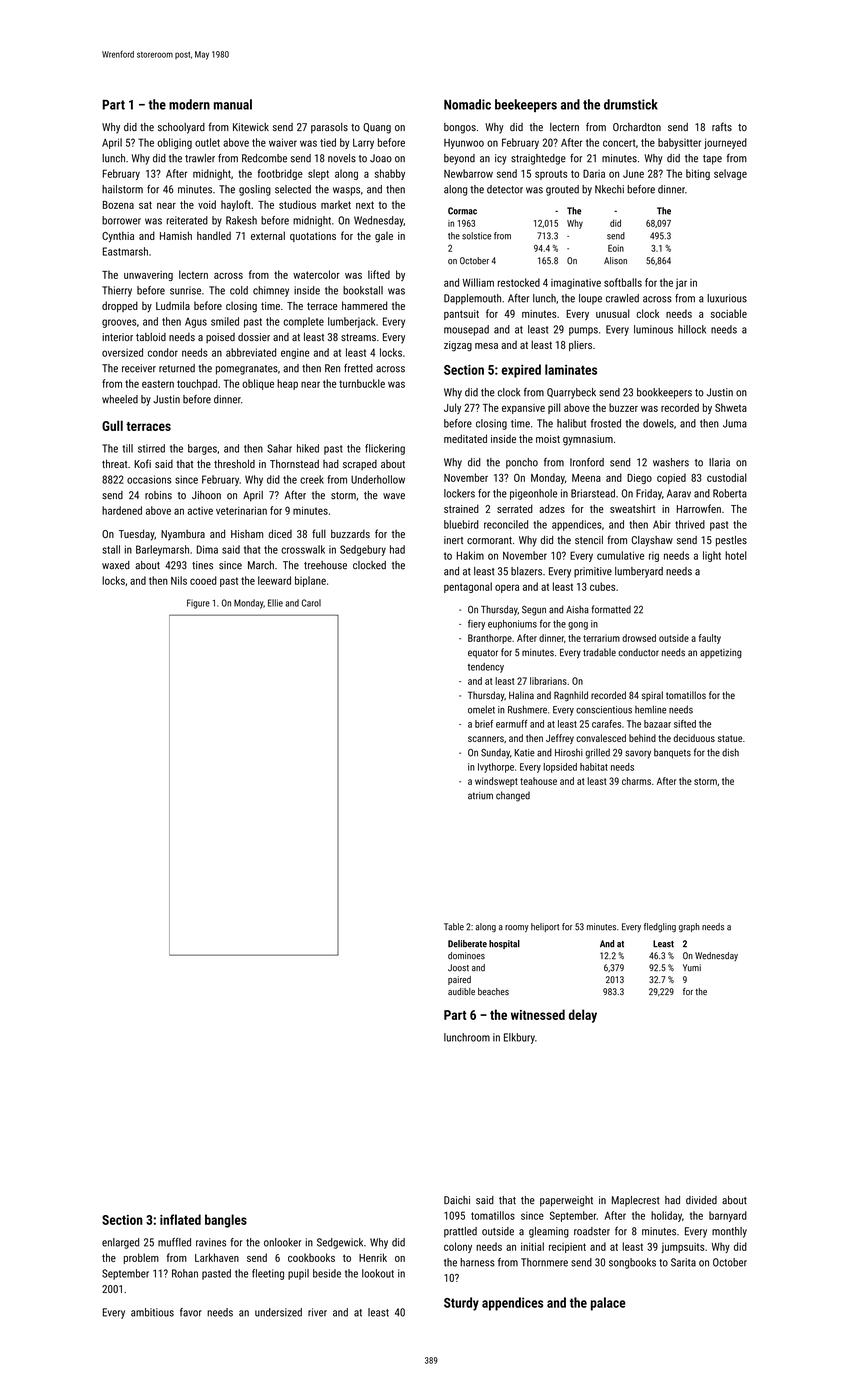  I want to click on charms, so click(636, 781).
